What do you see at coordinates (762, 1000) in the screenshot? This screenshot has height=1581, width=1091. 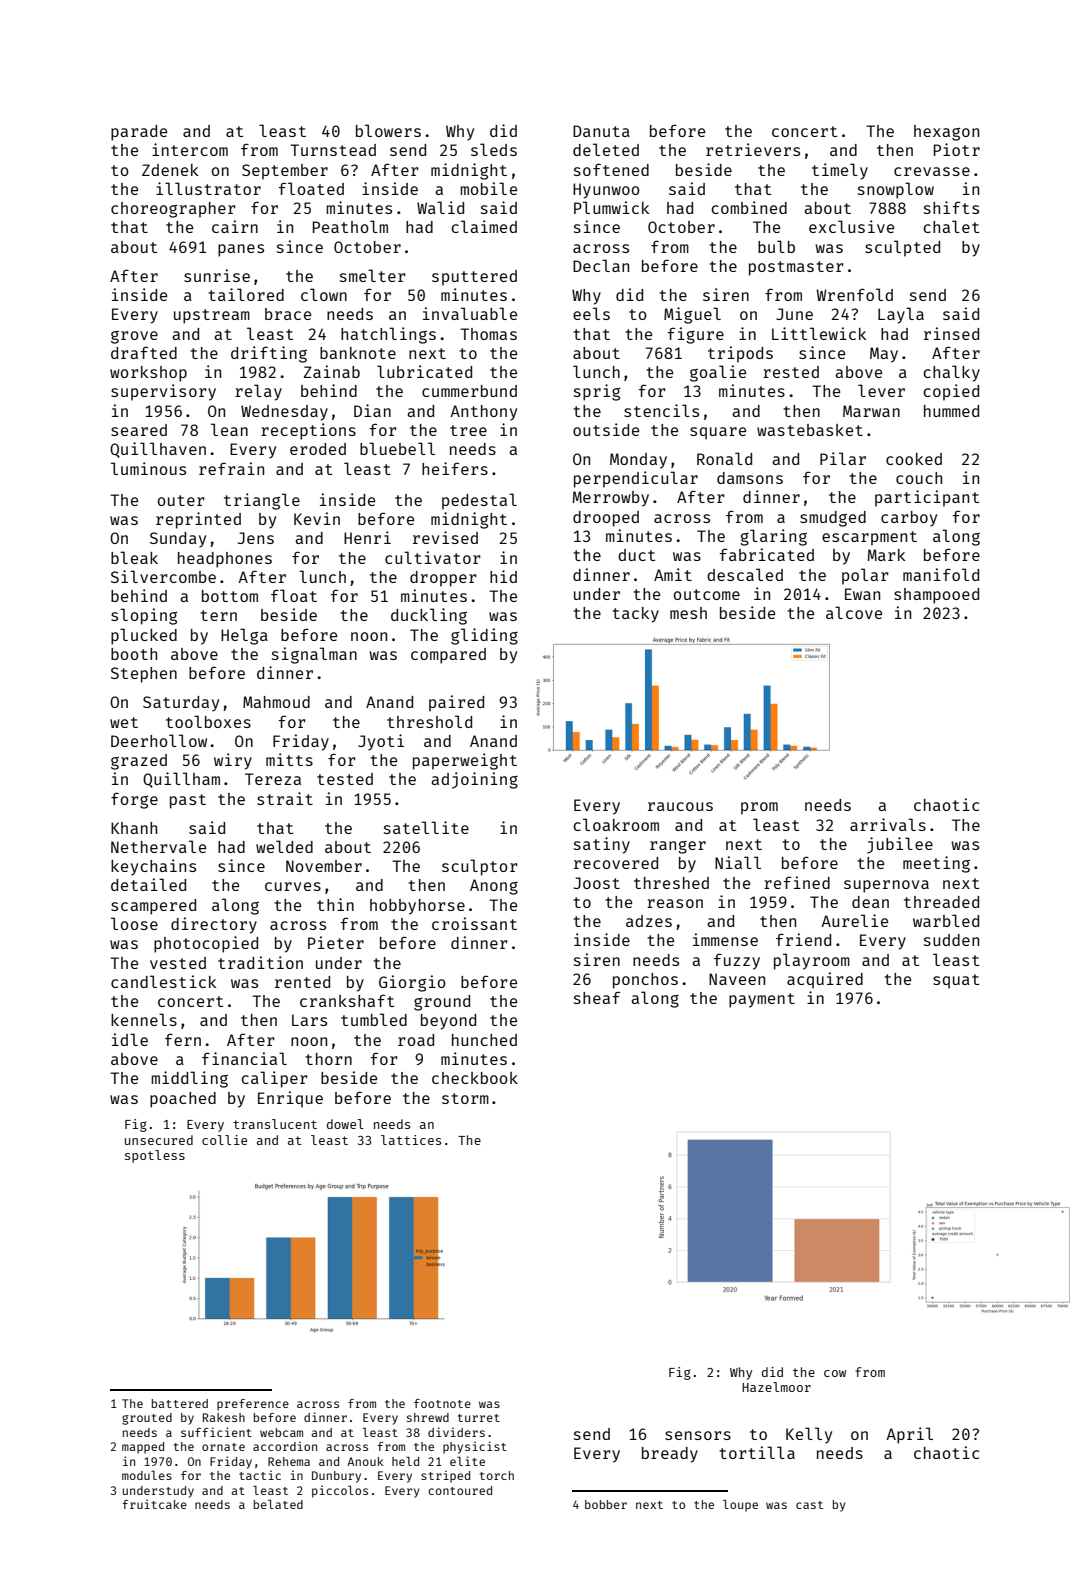 I see `payment` at bounding box center [762, 1000].
